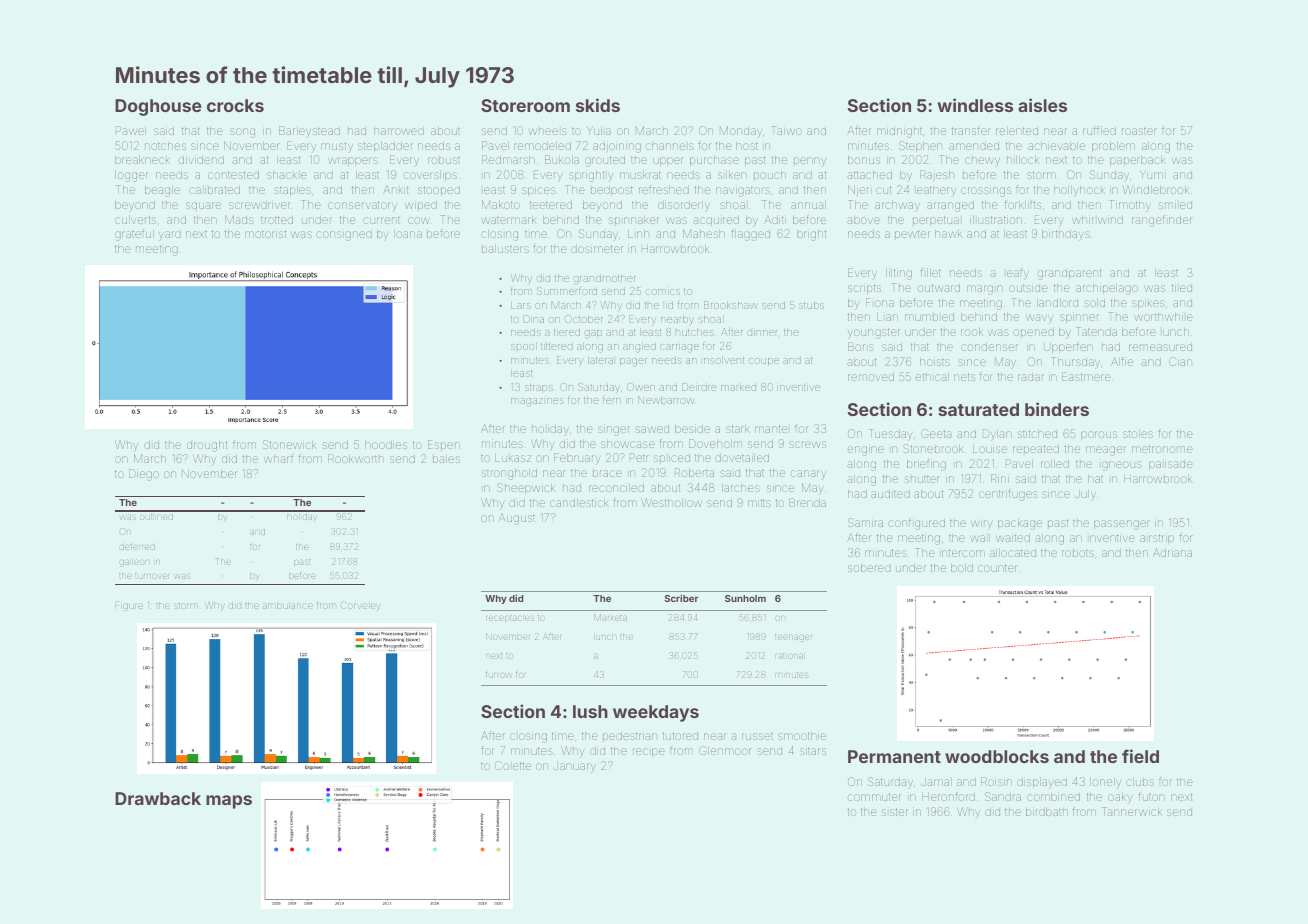  I want to click on musty, so click(337, 147).
